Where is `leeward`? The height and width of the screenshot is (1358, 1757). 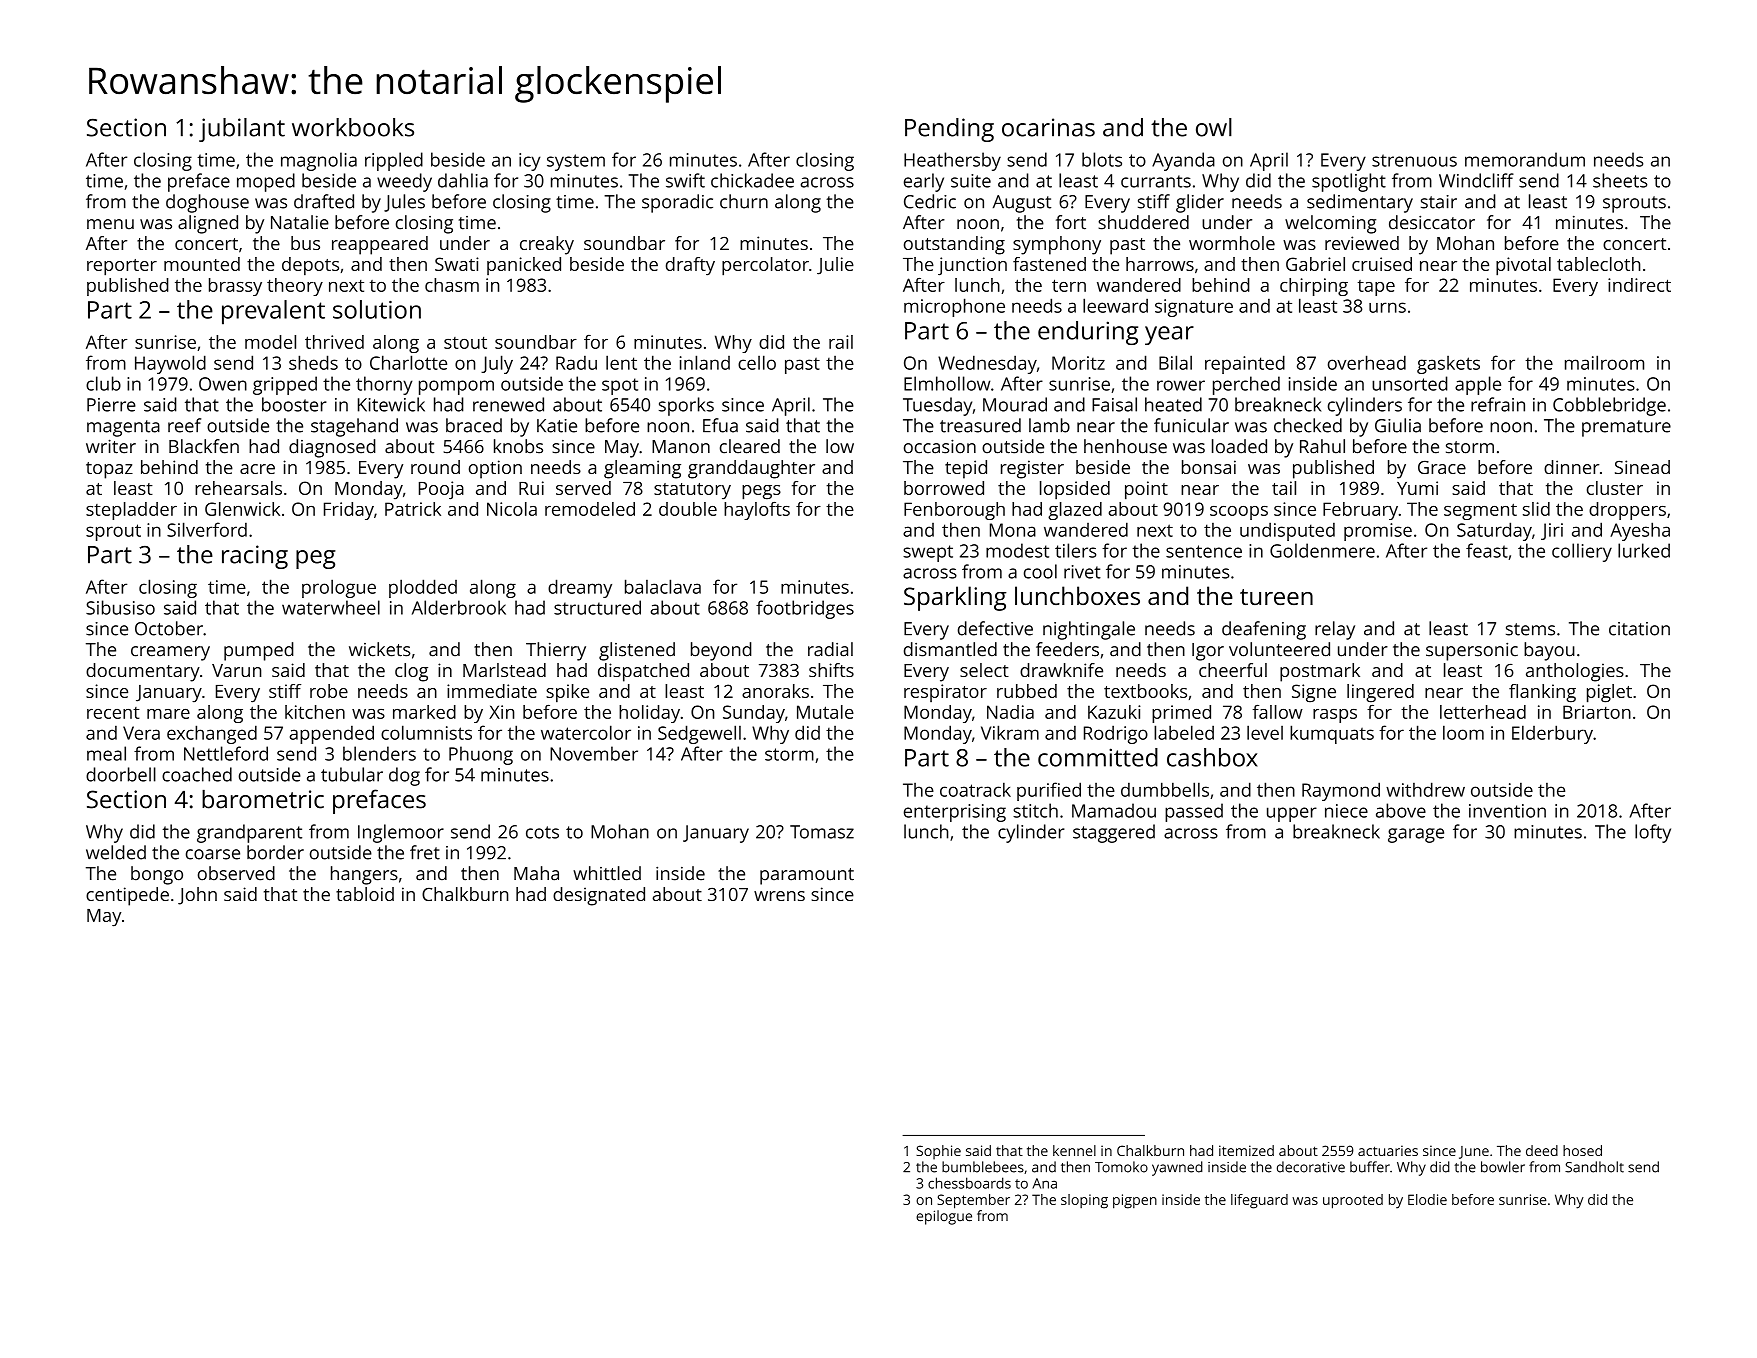
leeward is located at coordinates (1115, 305).
